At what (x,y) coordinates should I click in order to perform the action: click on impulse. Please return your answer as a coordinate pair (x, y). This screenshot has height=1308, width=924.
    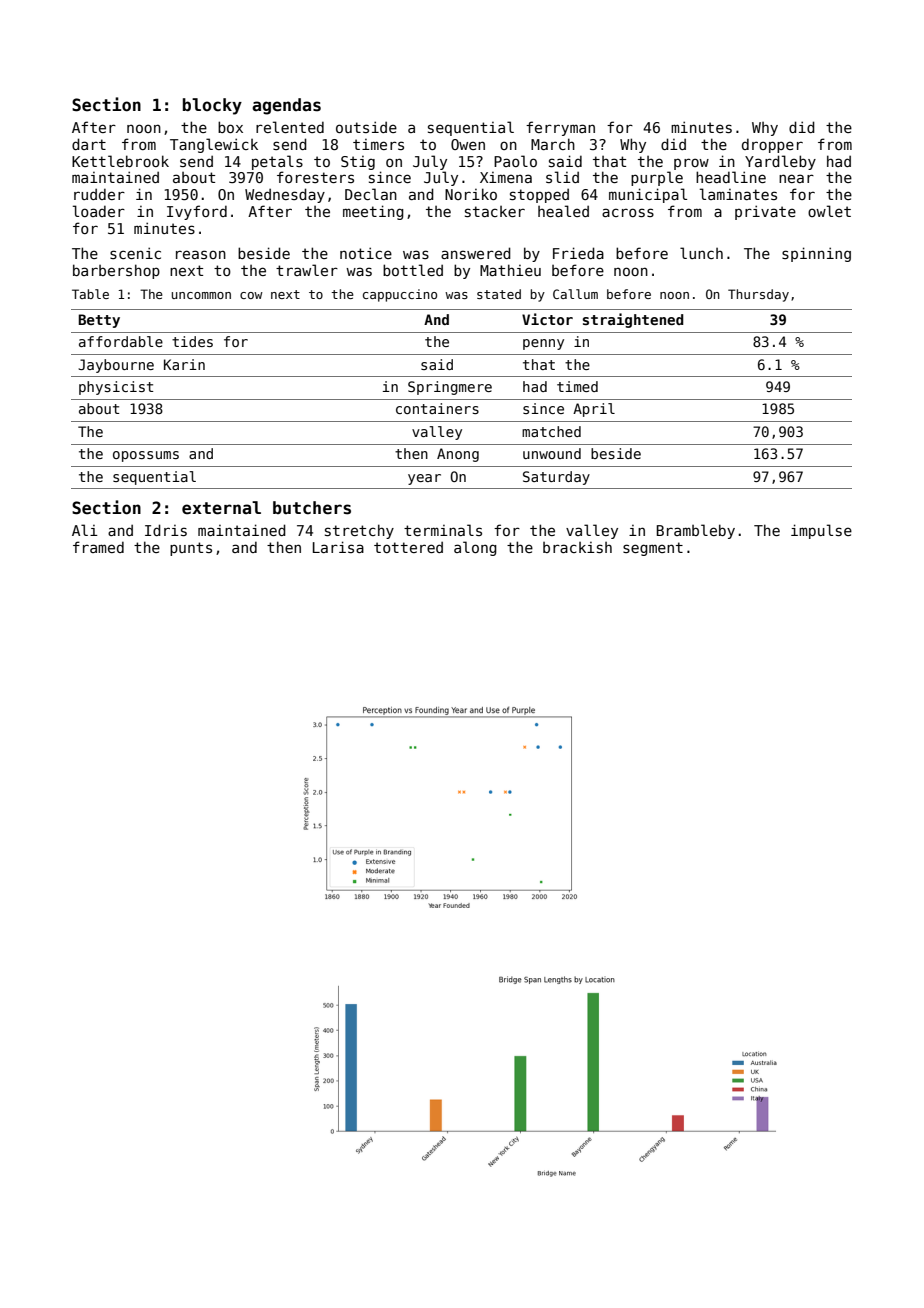
    Looking at the image, I should click on (821, 531).
